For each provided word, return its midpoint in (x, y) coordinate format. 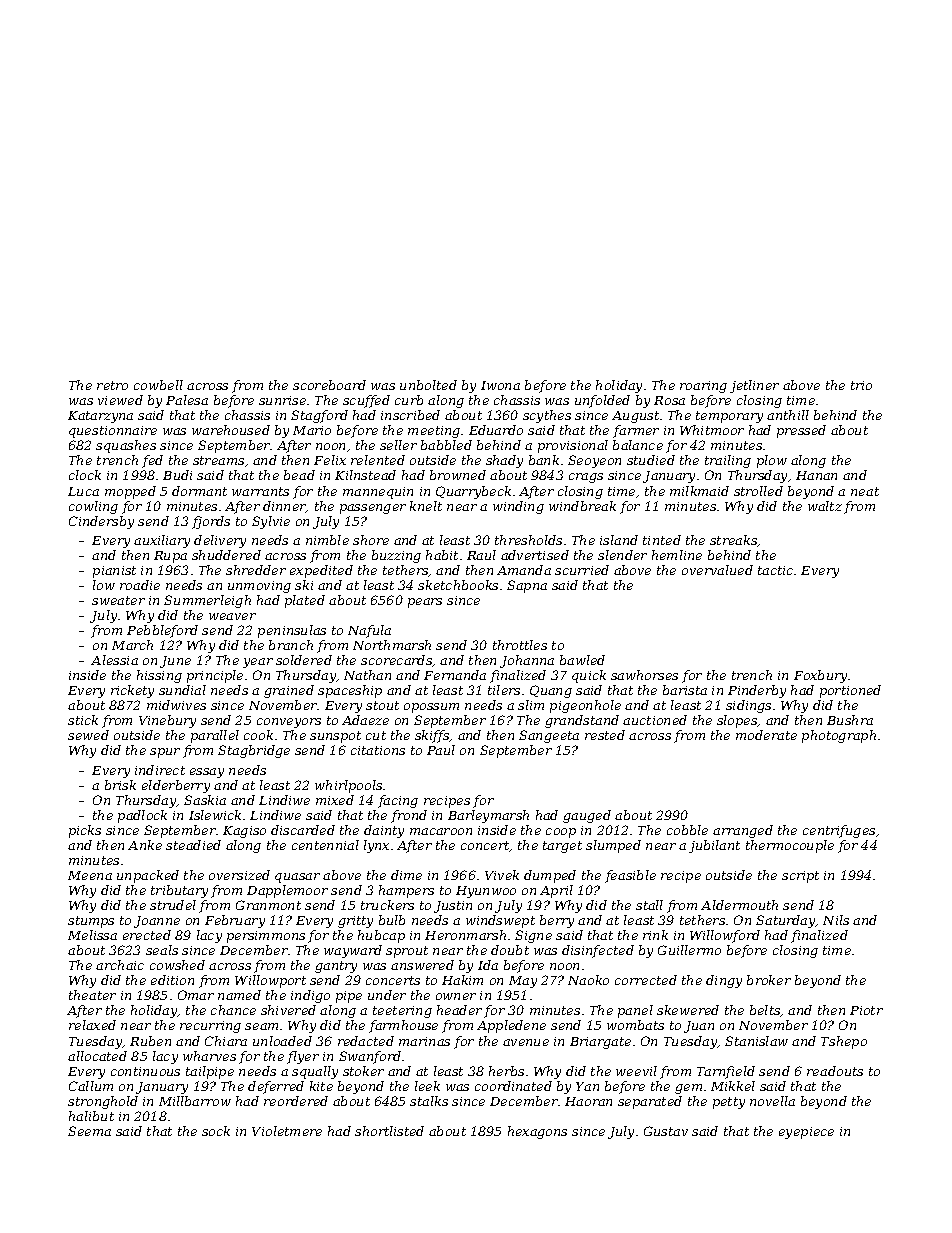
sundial (182, 690)
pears (425, 603)
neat (865, 491)
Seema (89, 1131)
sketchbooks (458, 585)
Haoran (588, 1101)
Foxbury (821, 676)
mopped (130, 492)
